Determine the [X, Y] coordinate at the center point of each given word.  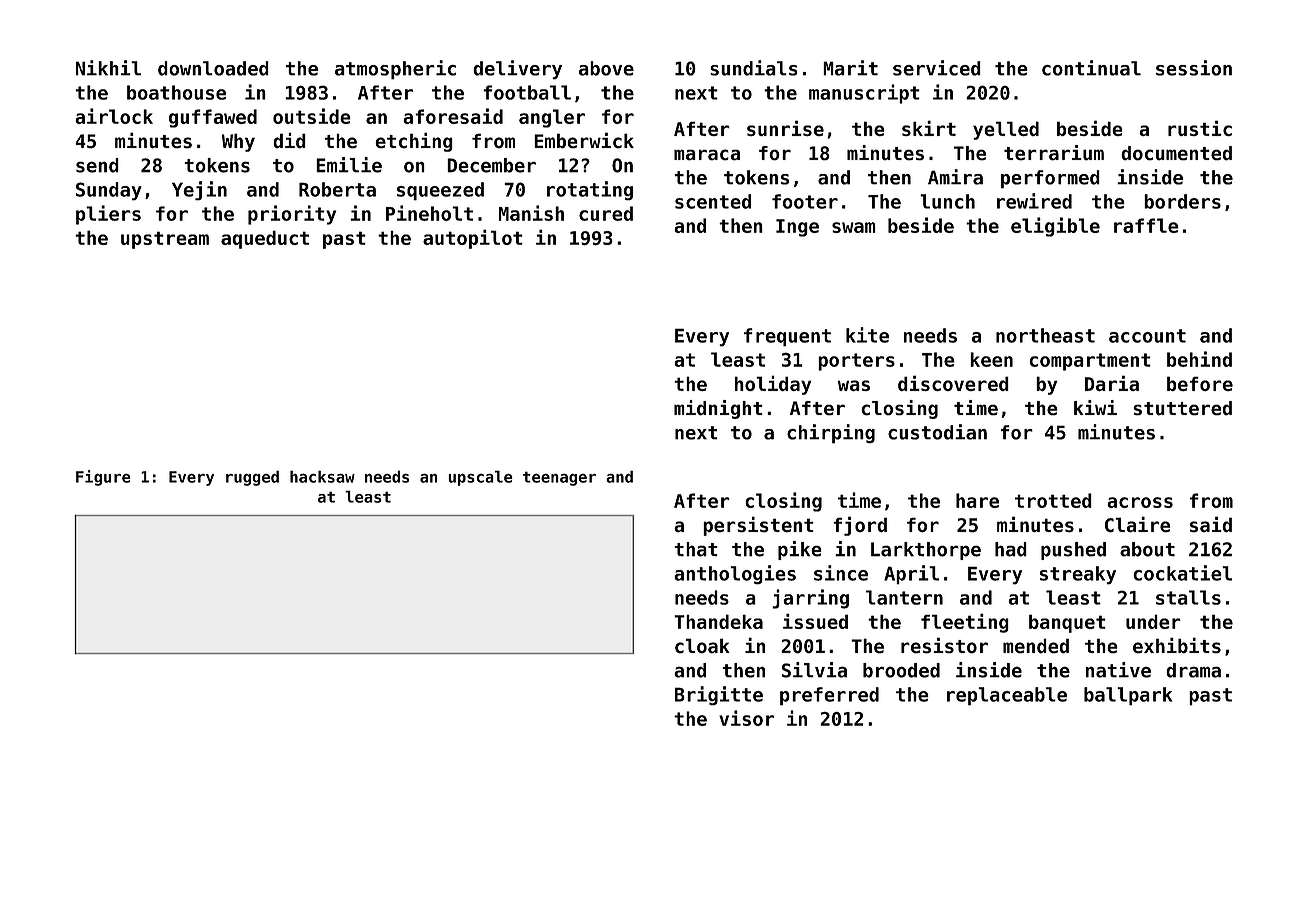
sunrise [785, 128]
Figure [103, 478]
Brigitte [719, 696]
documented [1176, 153]
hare [977, 500]
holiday [773, 385]
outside [312, 116]
